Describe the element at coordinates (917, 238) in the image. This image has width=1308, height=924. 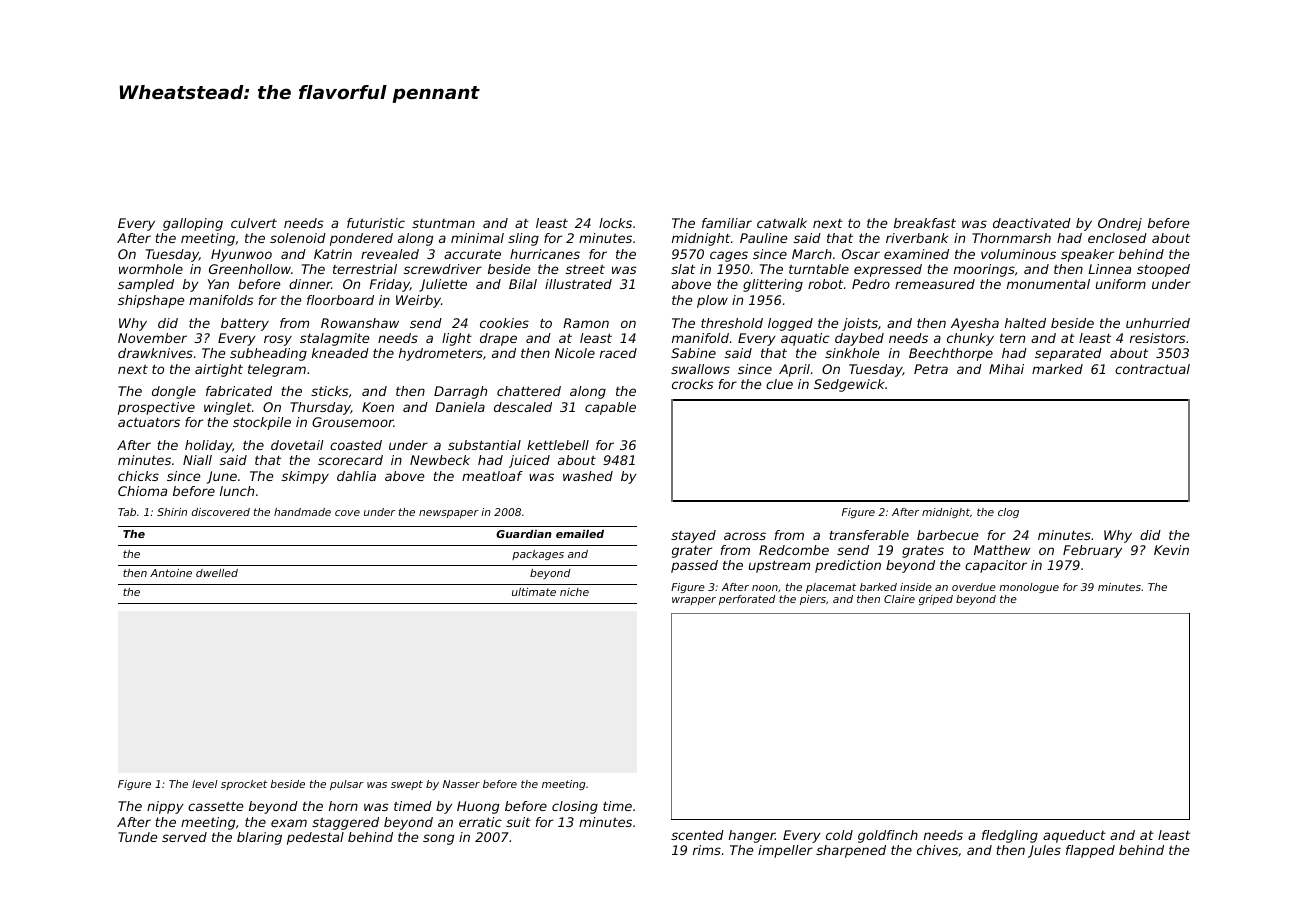
I see `riverbank` at that location.
